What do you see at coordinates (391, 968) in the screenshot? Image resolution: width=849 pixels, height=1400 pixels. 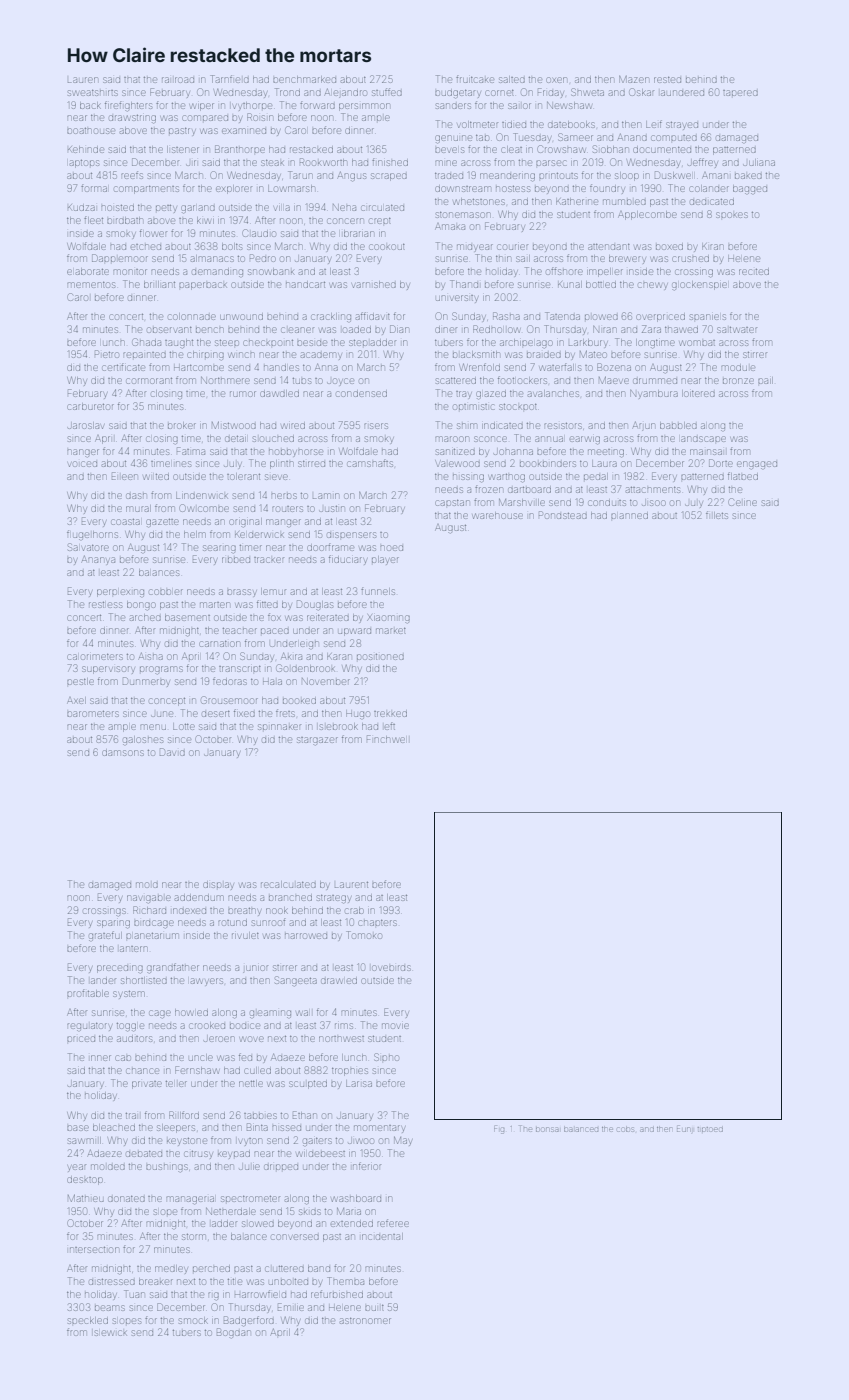 I see `lovebirds` at bounding box center [391, 968].
